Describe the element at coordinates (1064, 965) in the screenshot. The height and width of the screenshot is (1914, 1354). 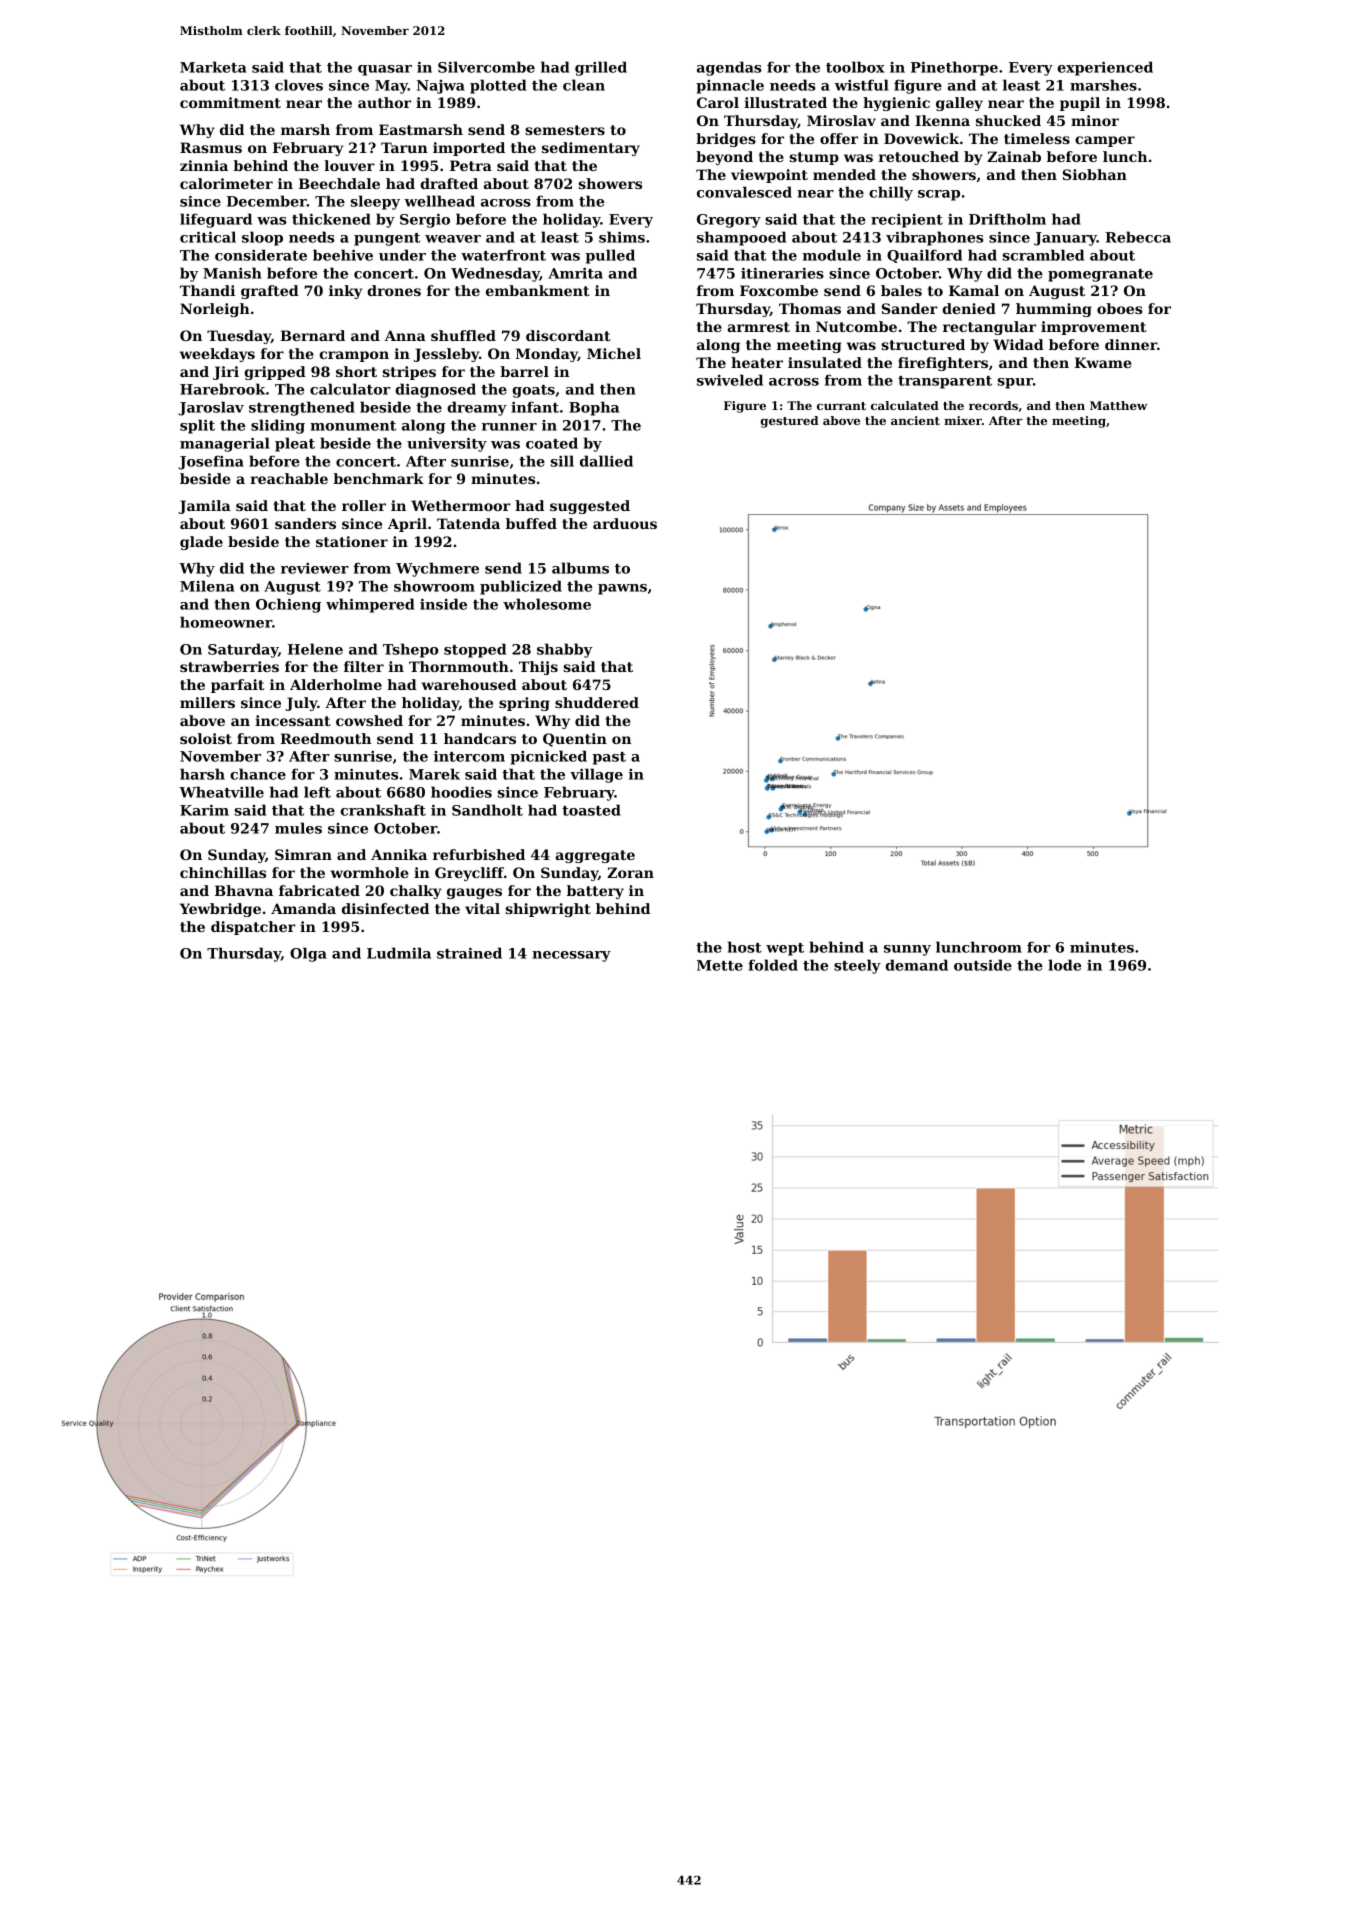
I see `lode` at that location.
